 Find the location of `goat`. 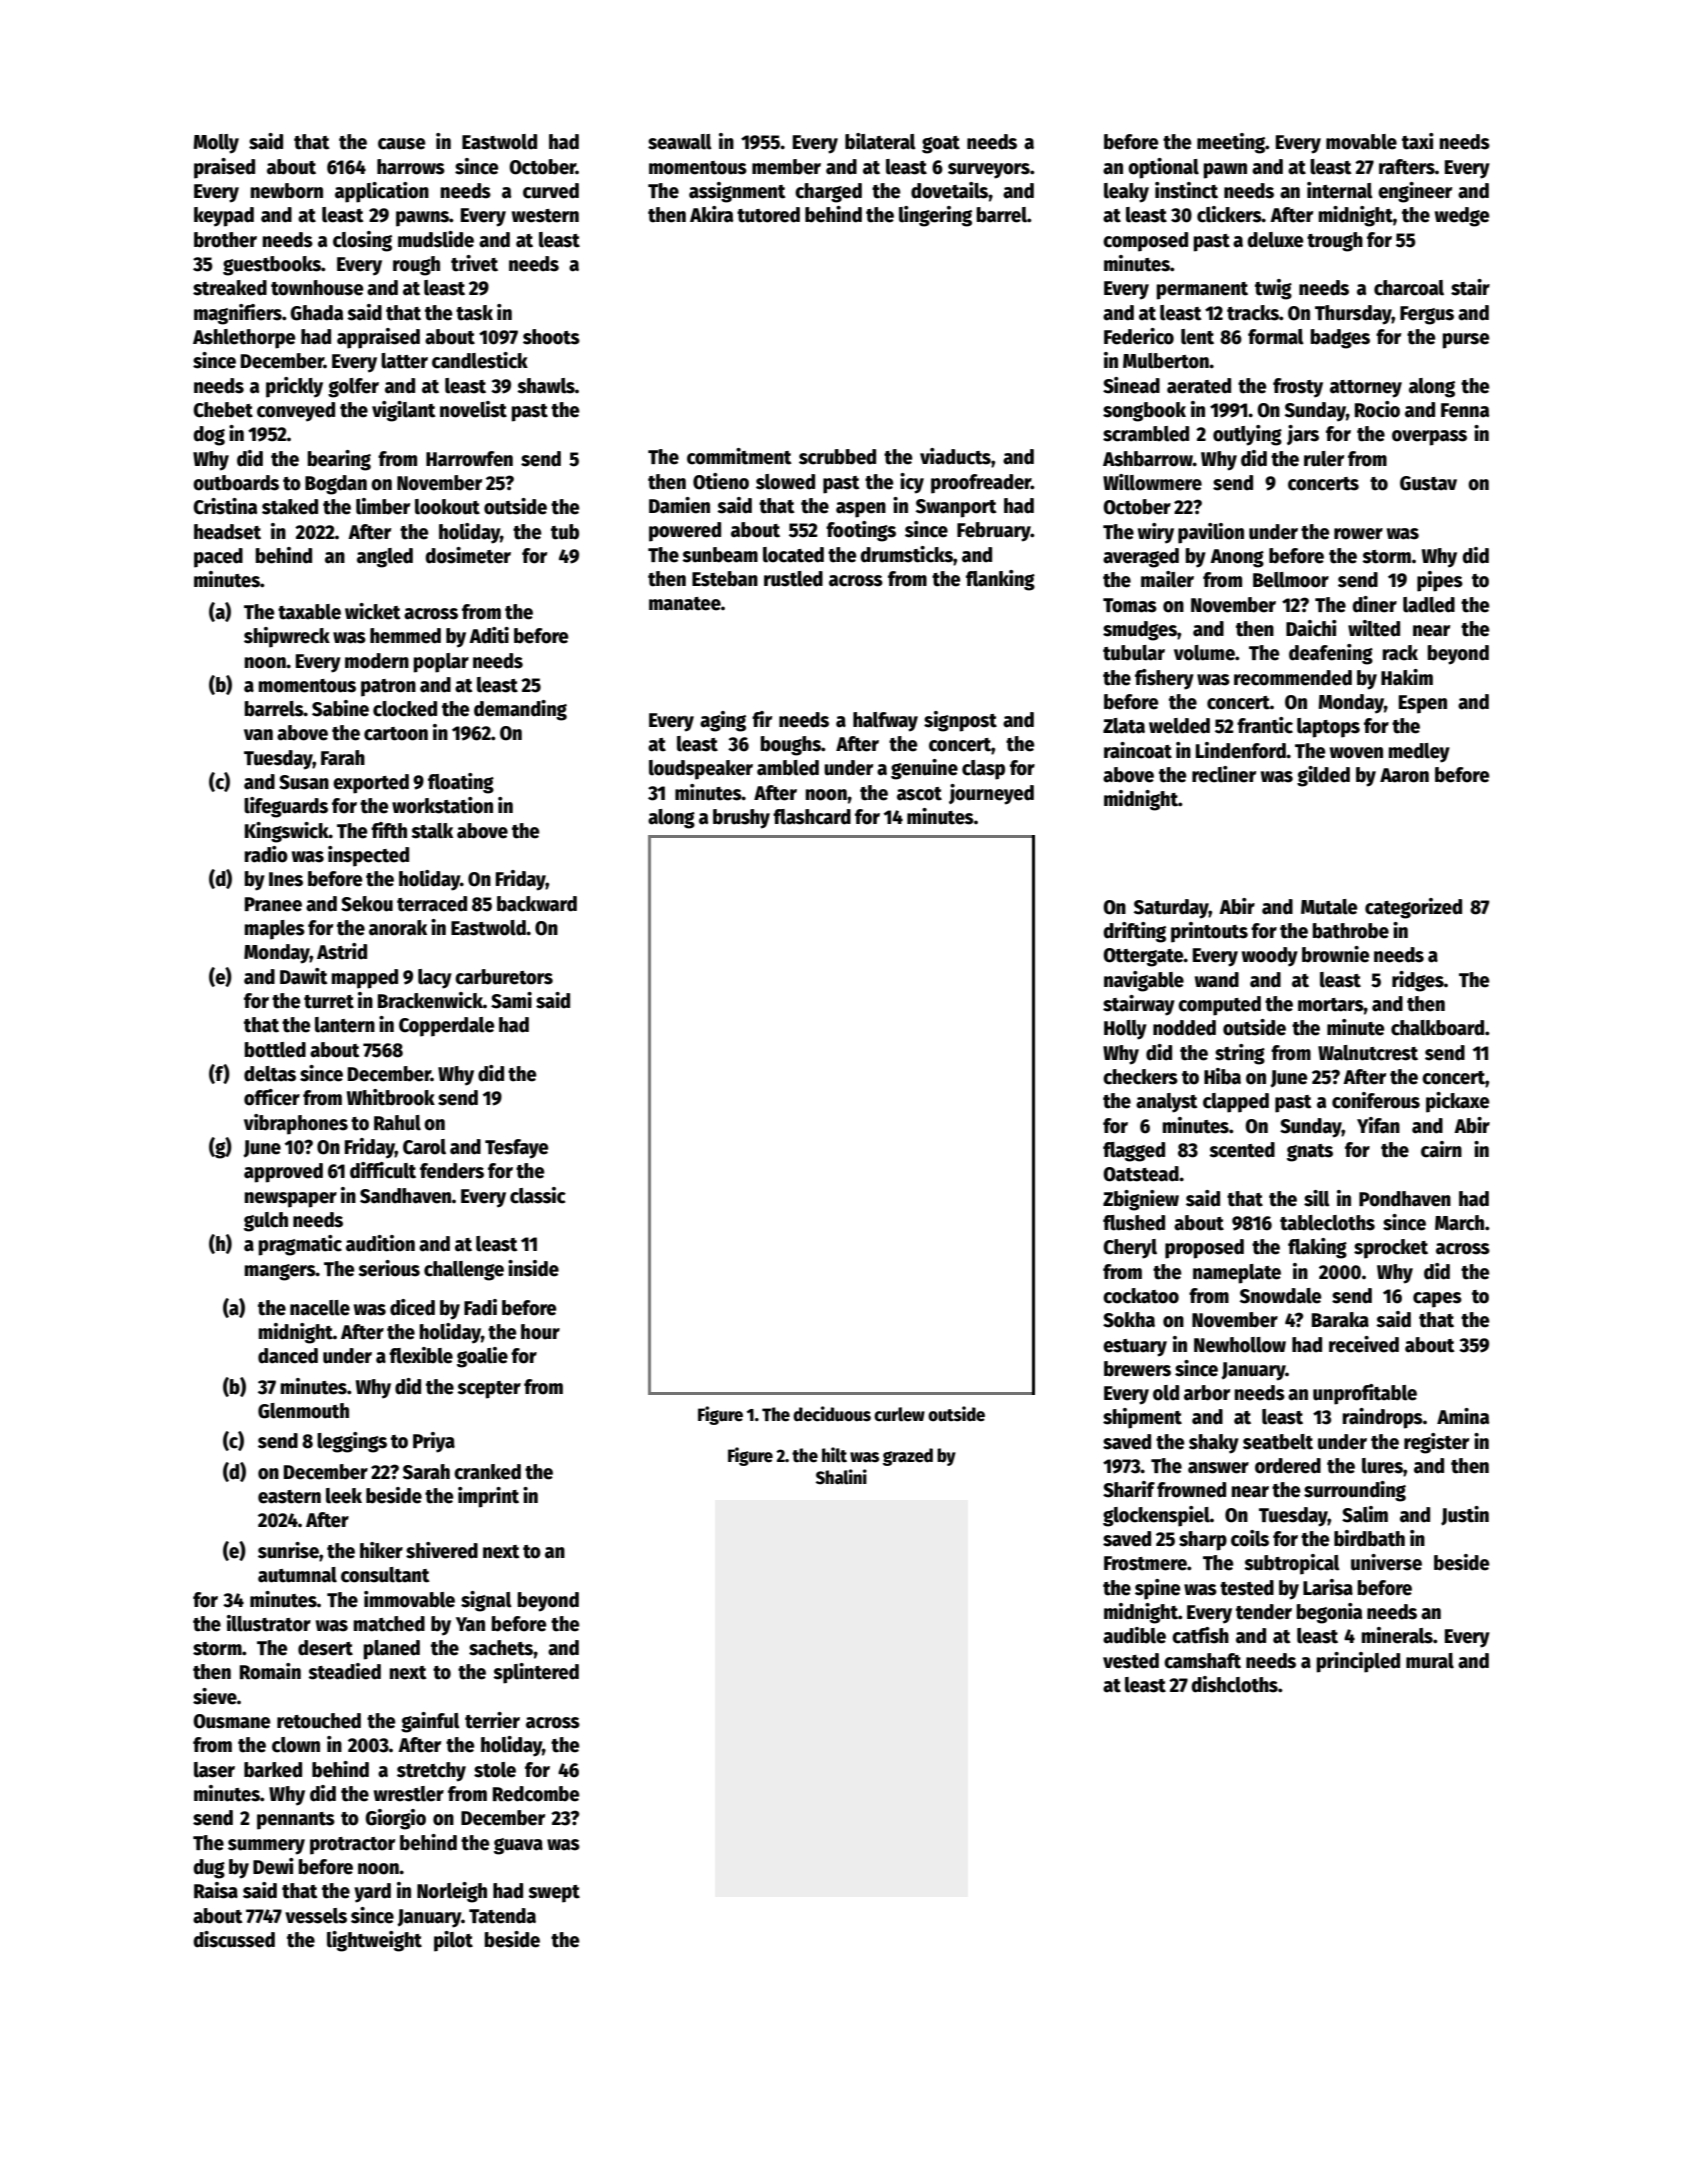

goat is located at coordinates (941, 145).
